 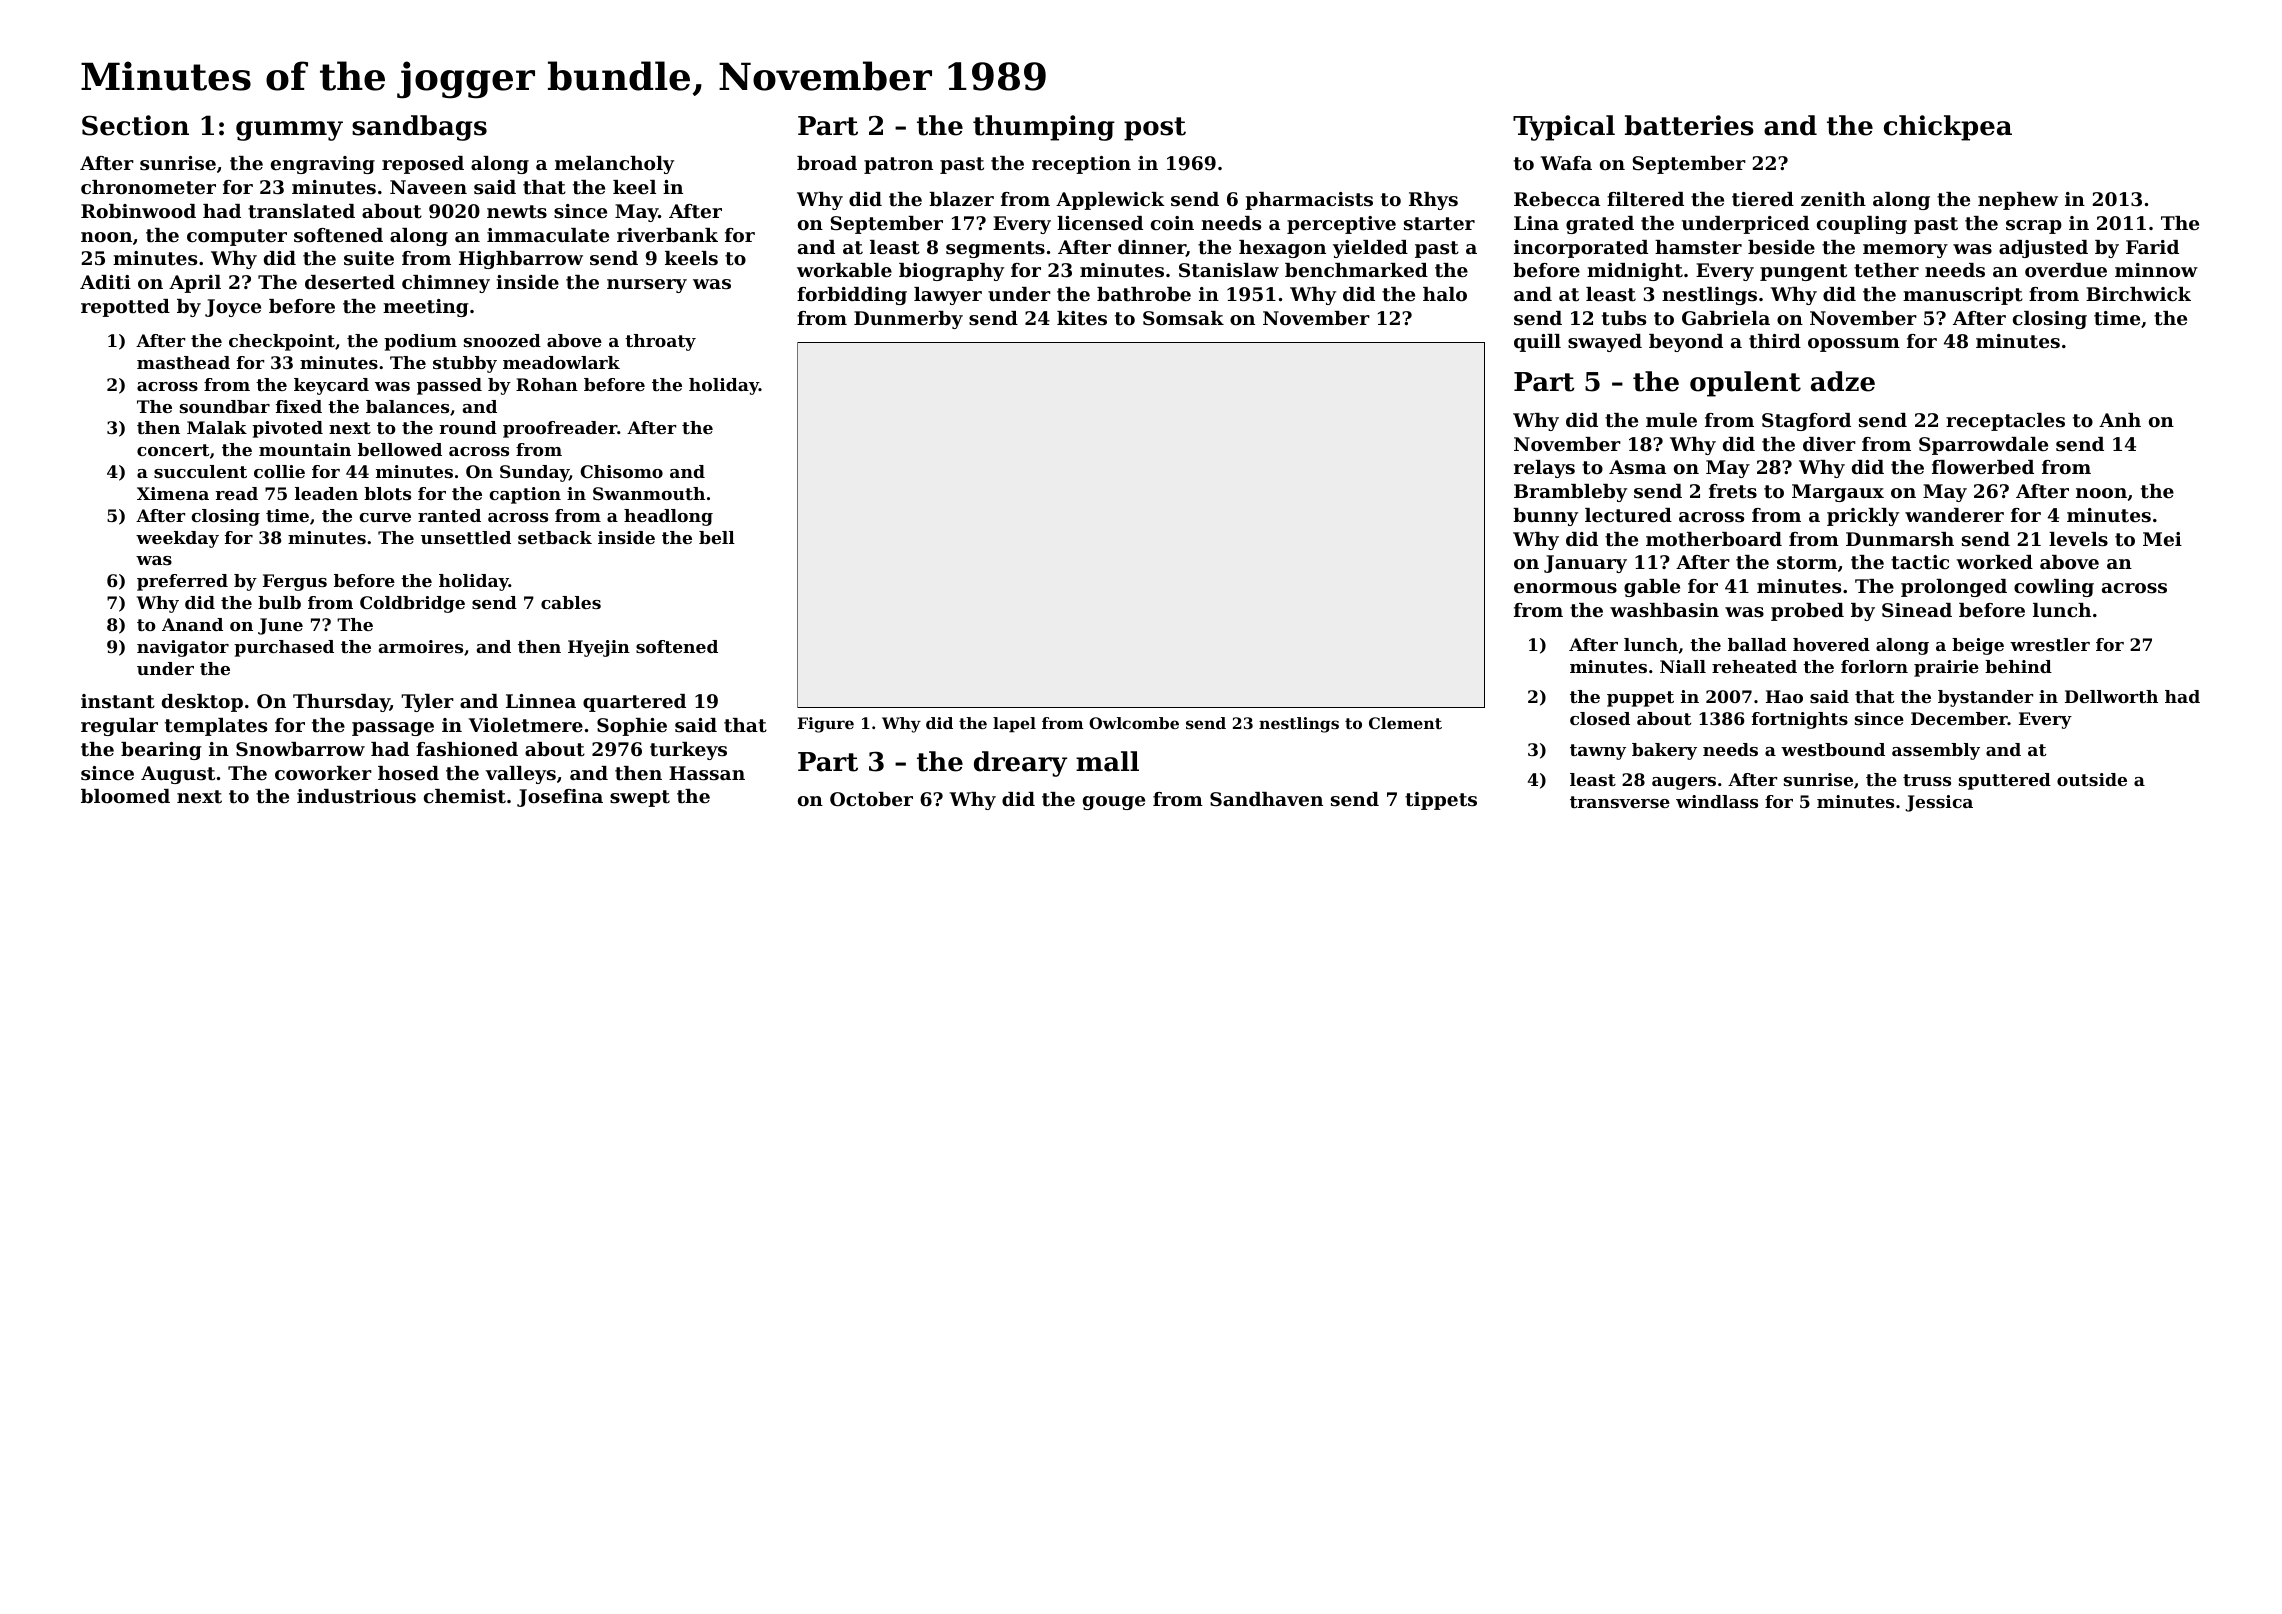 I want to click on weekday, so click(x=177, y=539).
